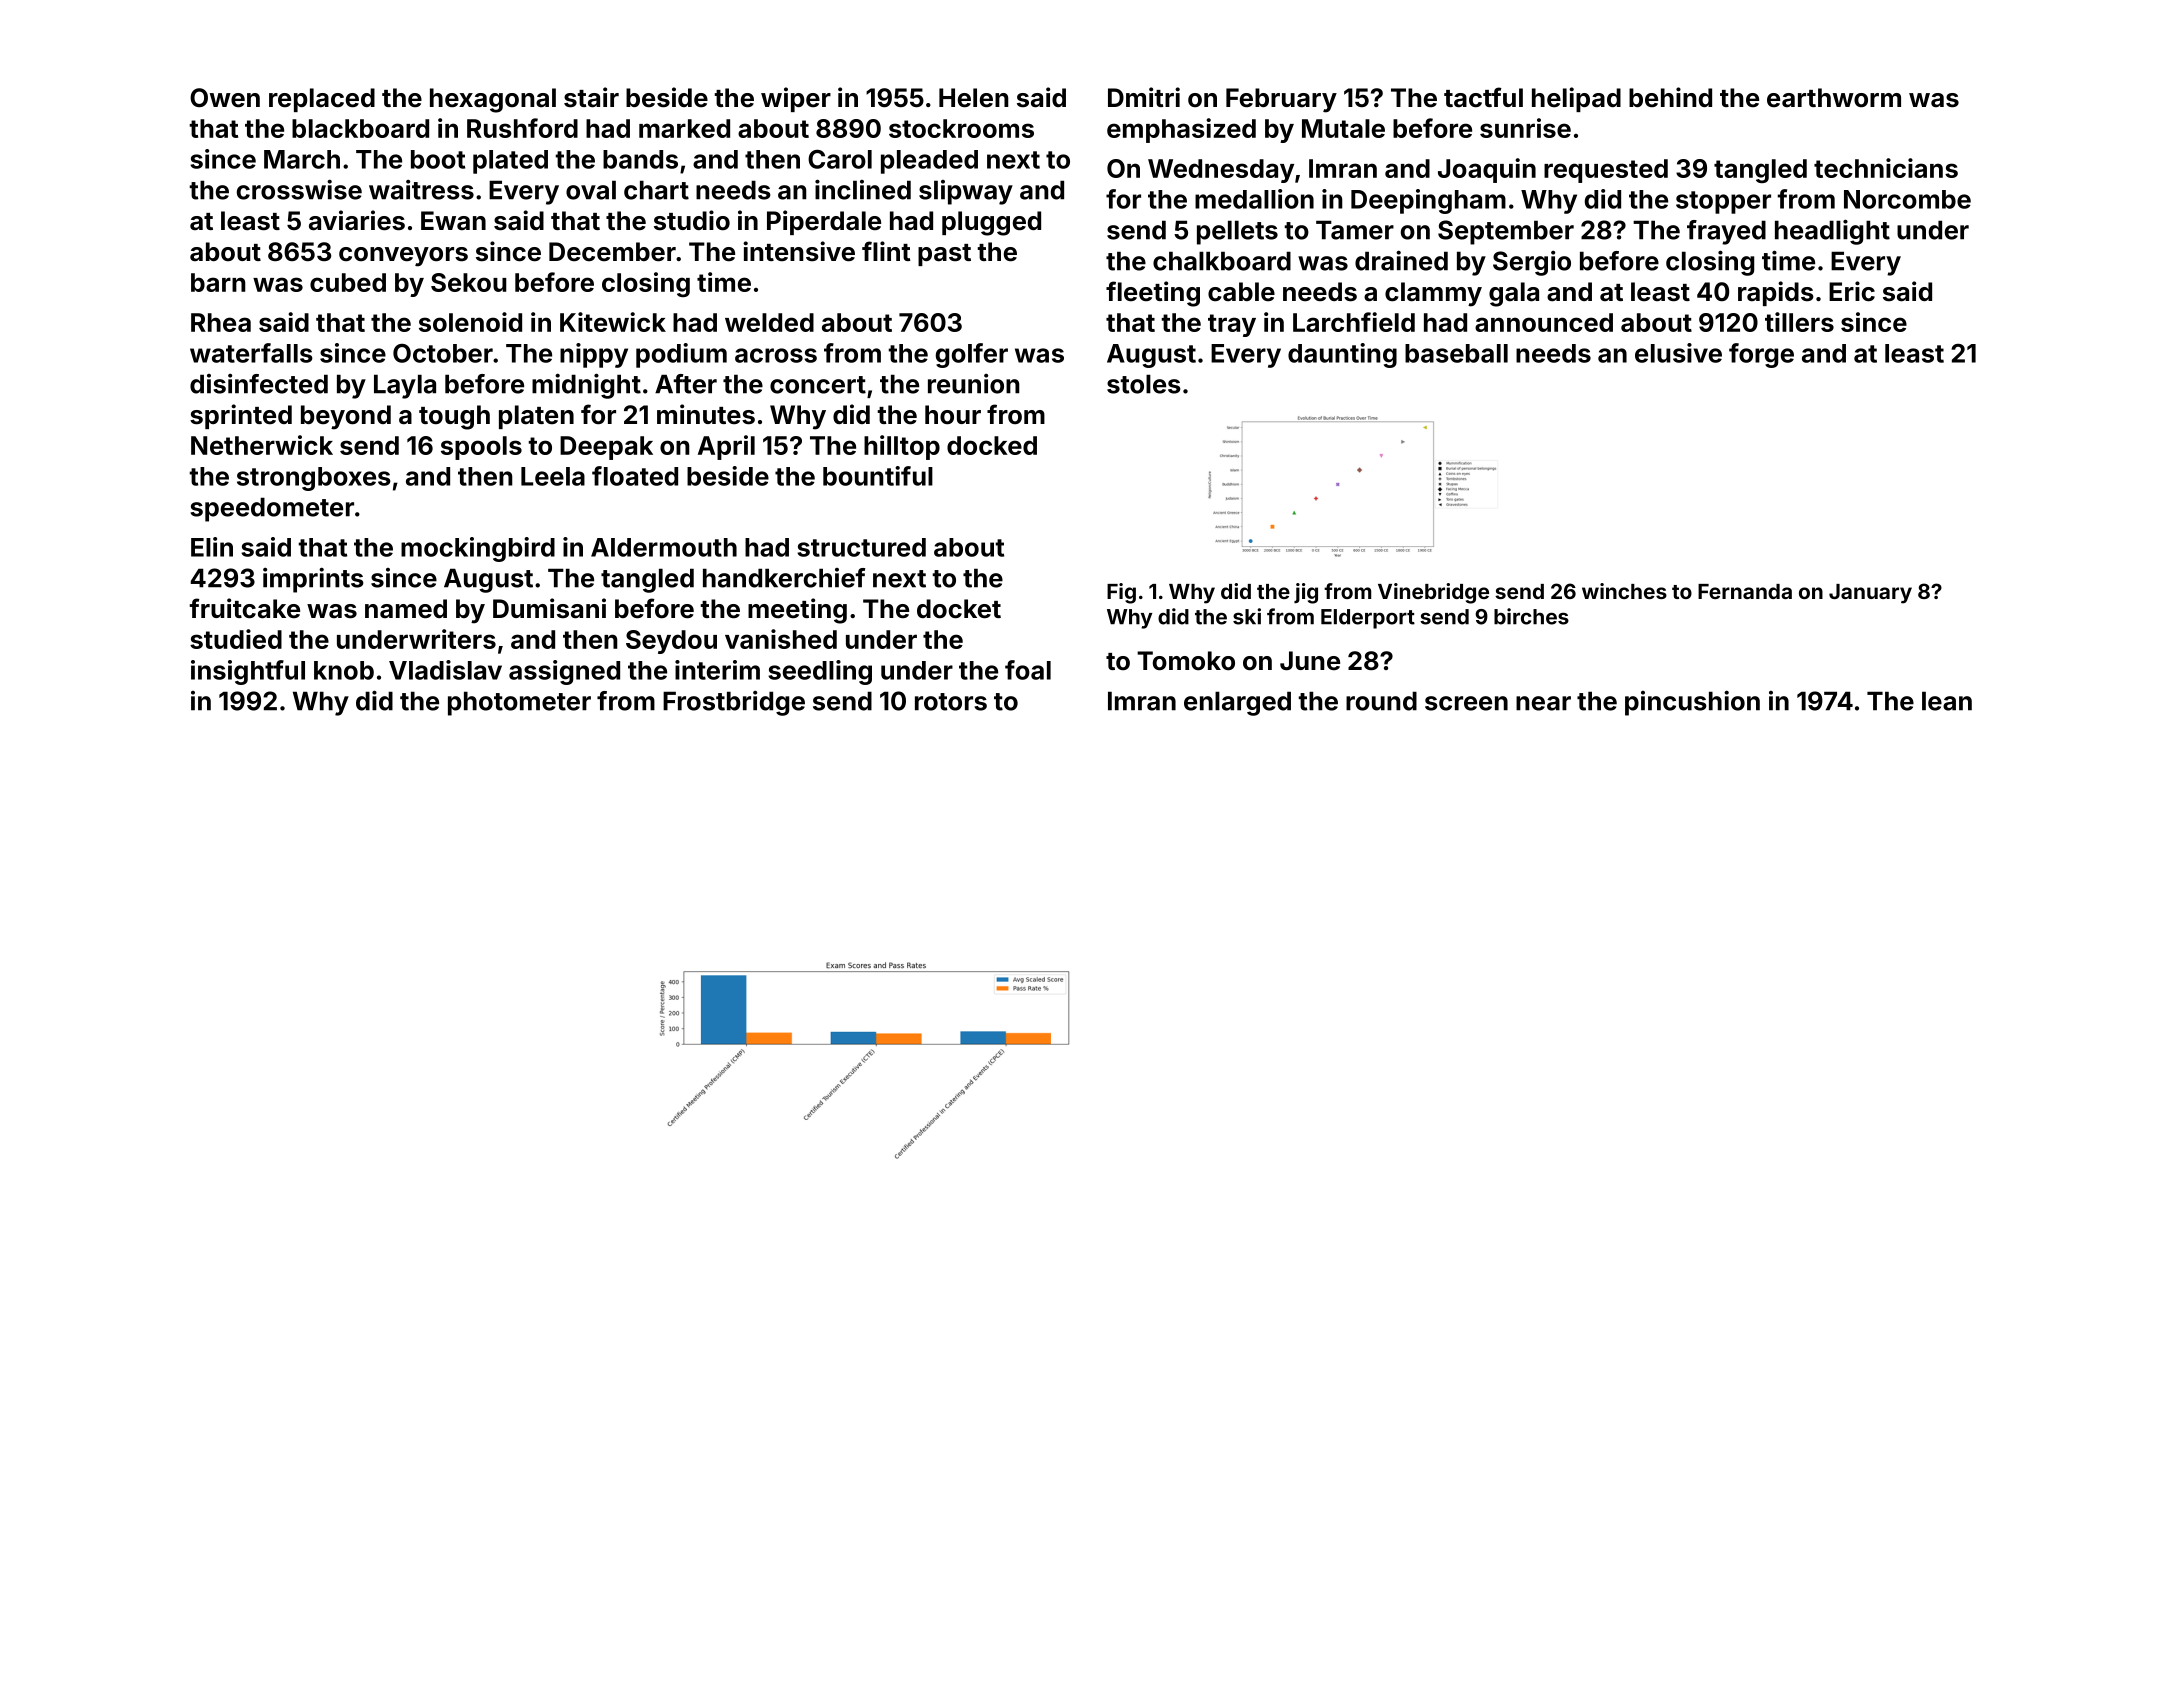 The width and height of the screenshot is (2178, 1683). I want to click on spools, so click(481, 448).
